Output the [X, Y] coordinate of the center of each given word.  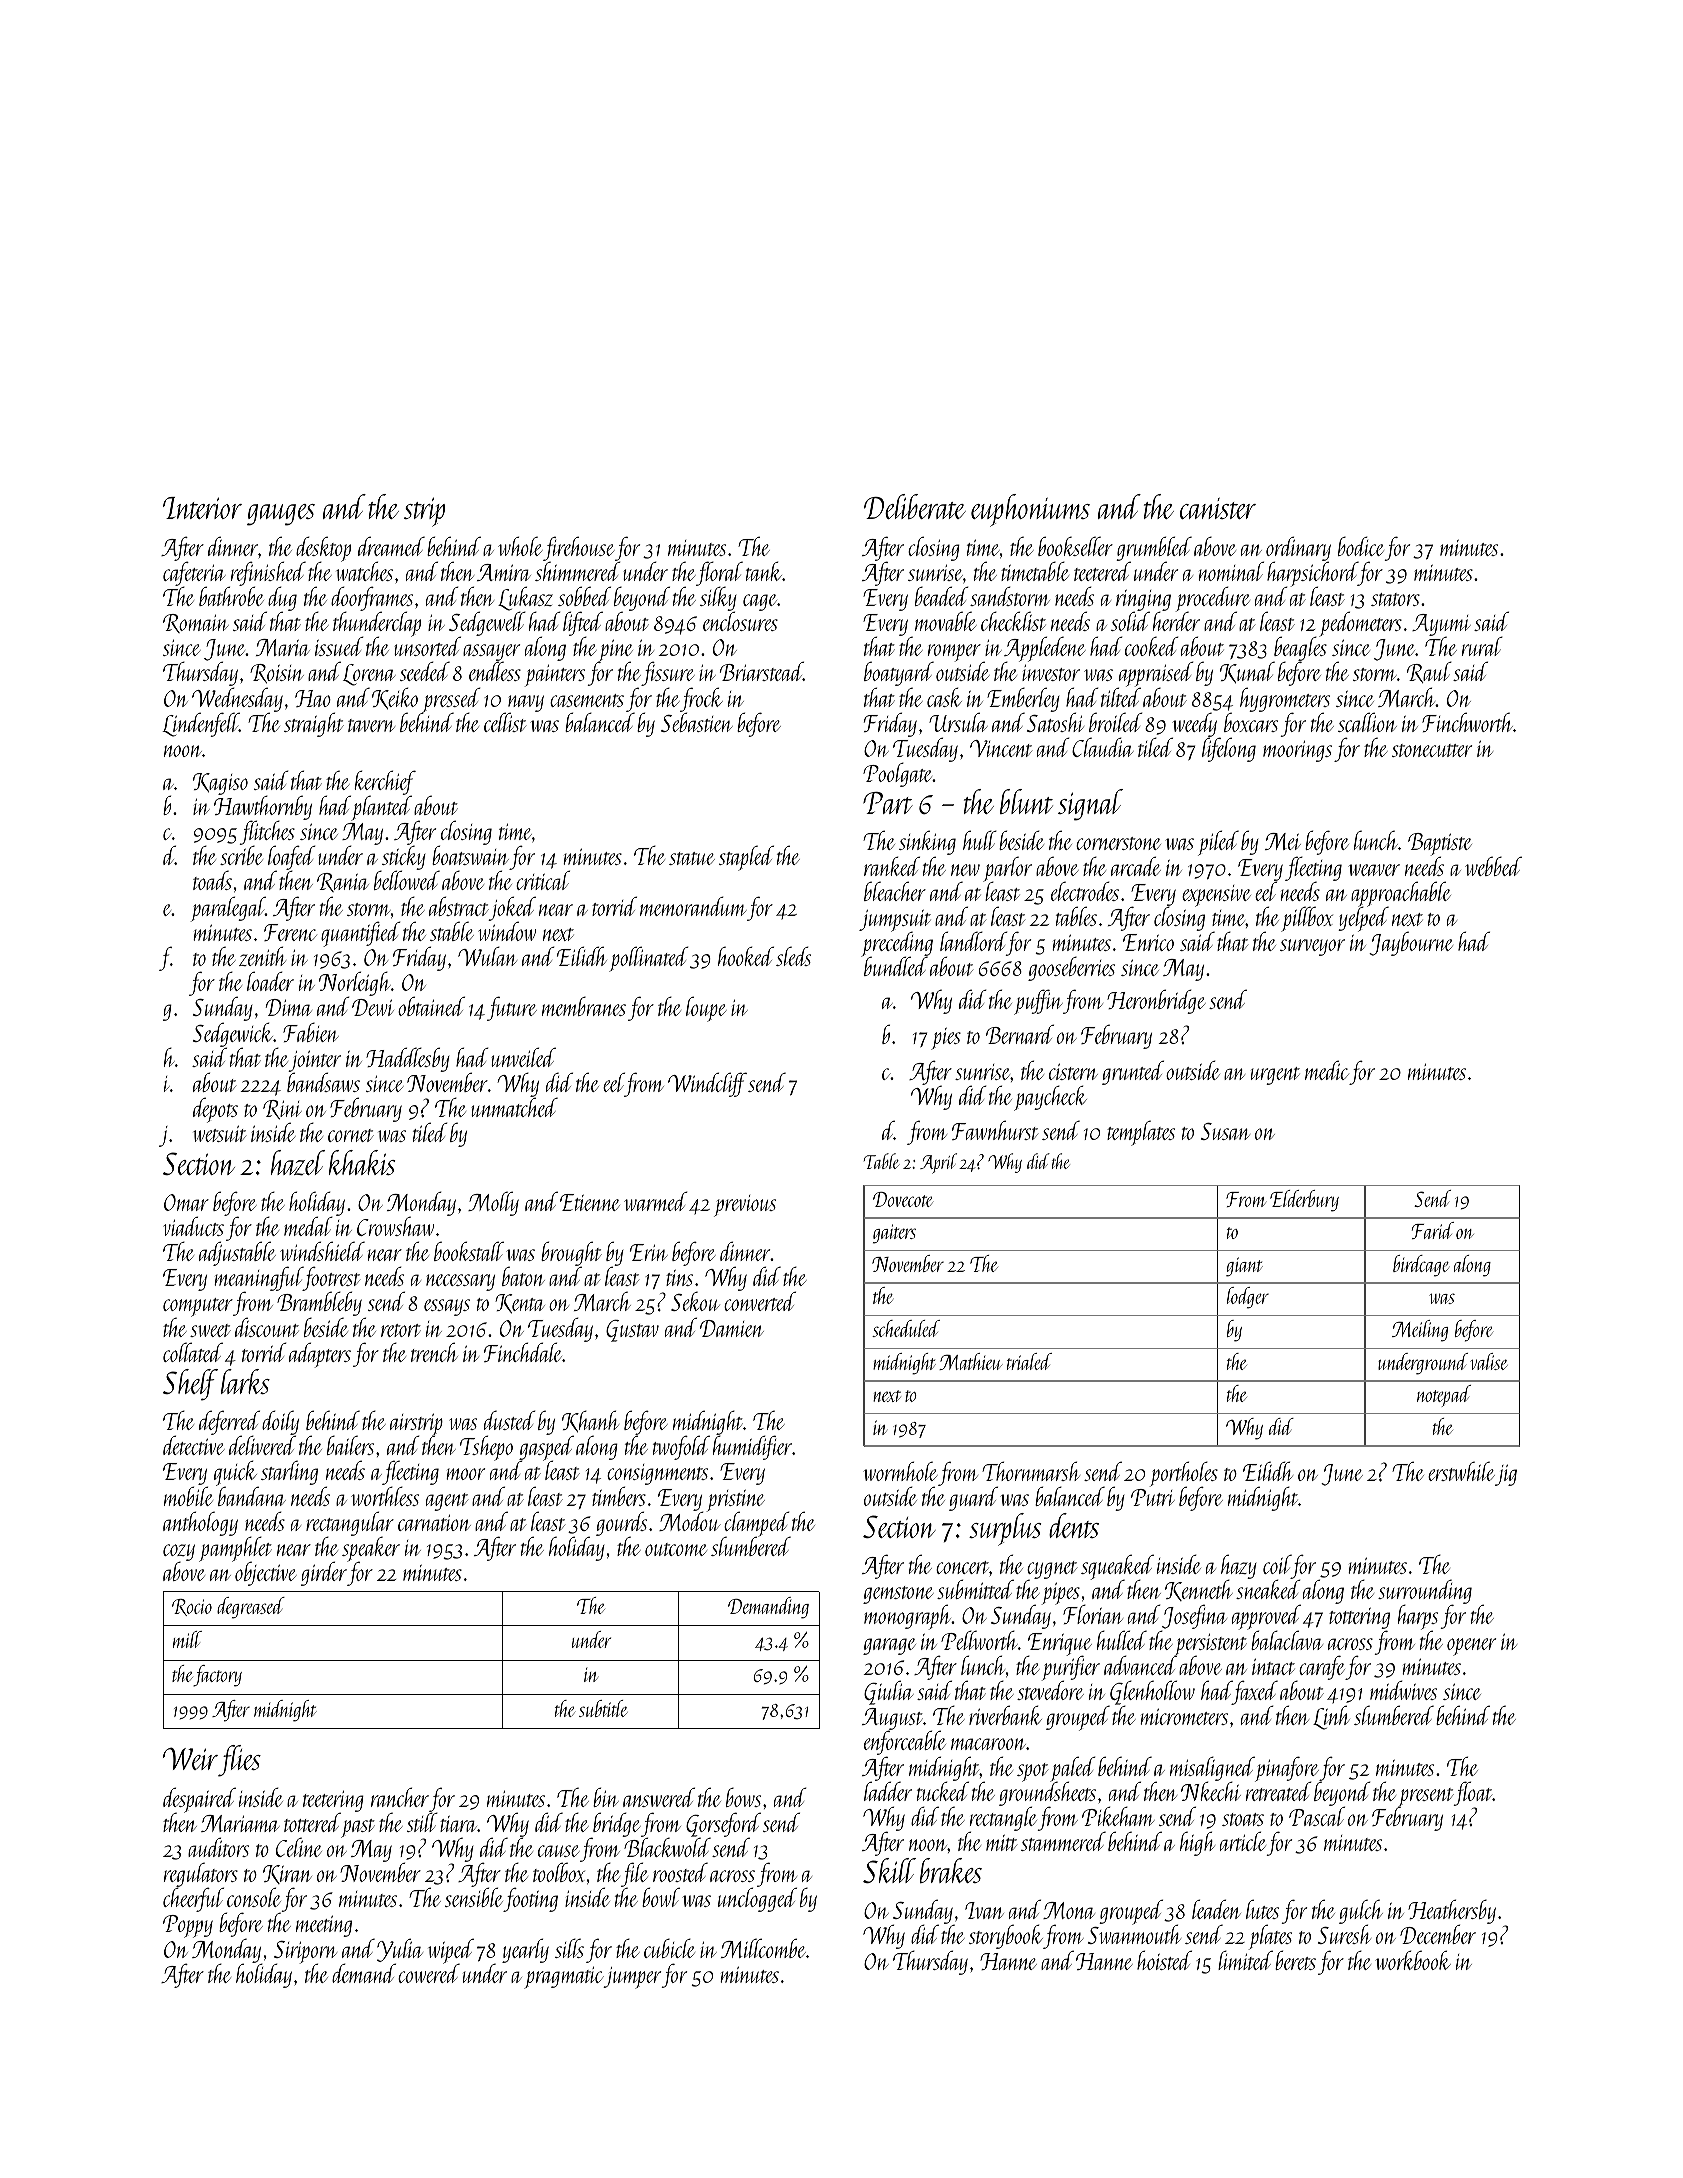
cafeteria [194, 574]
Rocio [192, 1607]
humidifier [752, 1448]
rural [1482, 646]
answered [659, 1797]
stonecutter [1432, 750]
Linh [1331, 1717]
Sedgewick [233, 1034]
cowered [429, 1973]
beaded [942, 596]
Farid [1433, 1230]
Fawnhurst [995, 1130]
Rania [343, 882]
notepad [1444, 1396]
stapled [746, 858]
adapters [320, 1355]
